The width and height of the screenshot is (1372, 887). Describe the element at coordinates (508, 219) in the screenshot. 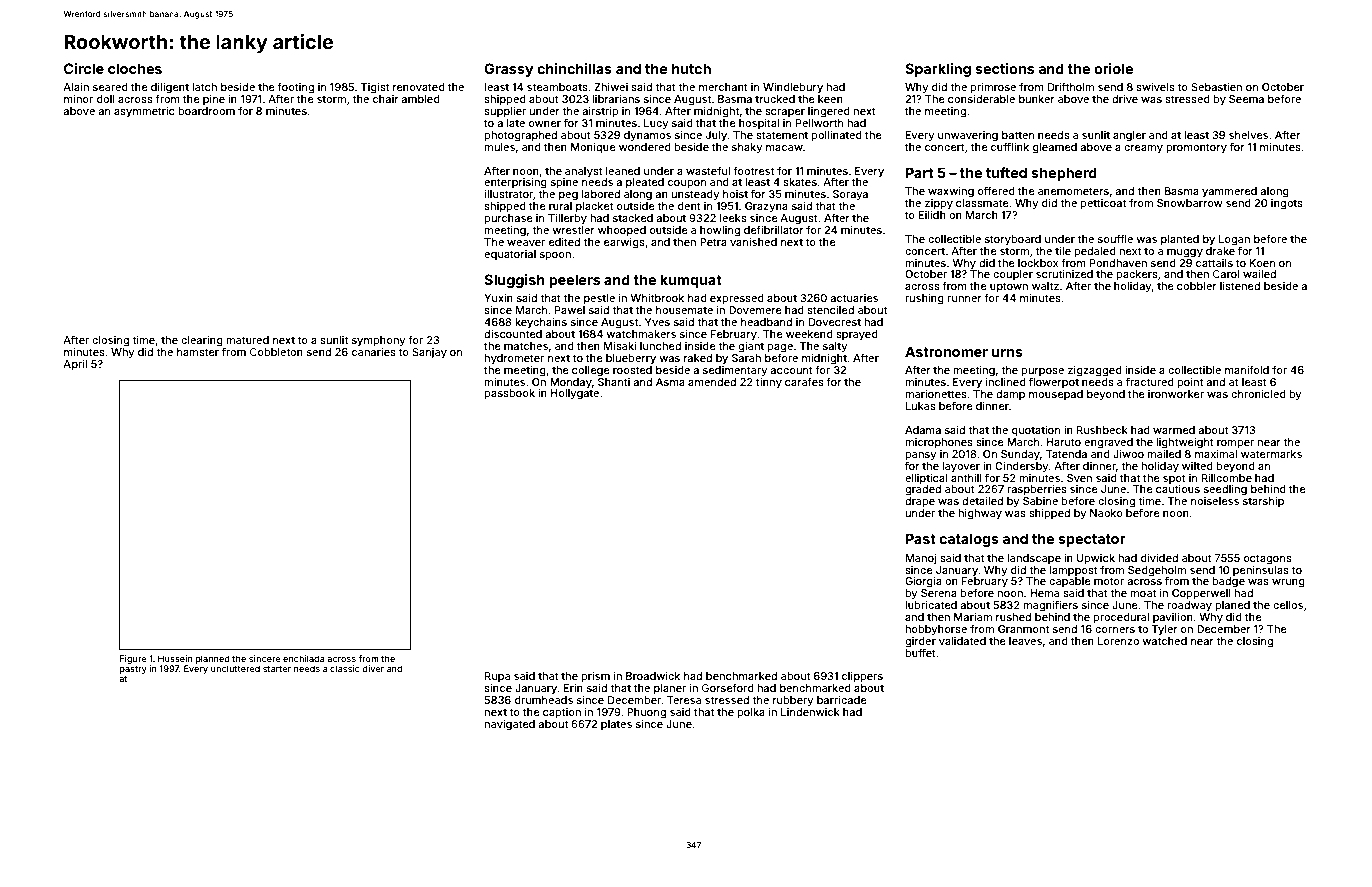

I see `purchase` at that location.
